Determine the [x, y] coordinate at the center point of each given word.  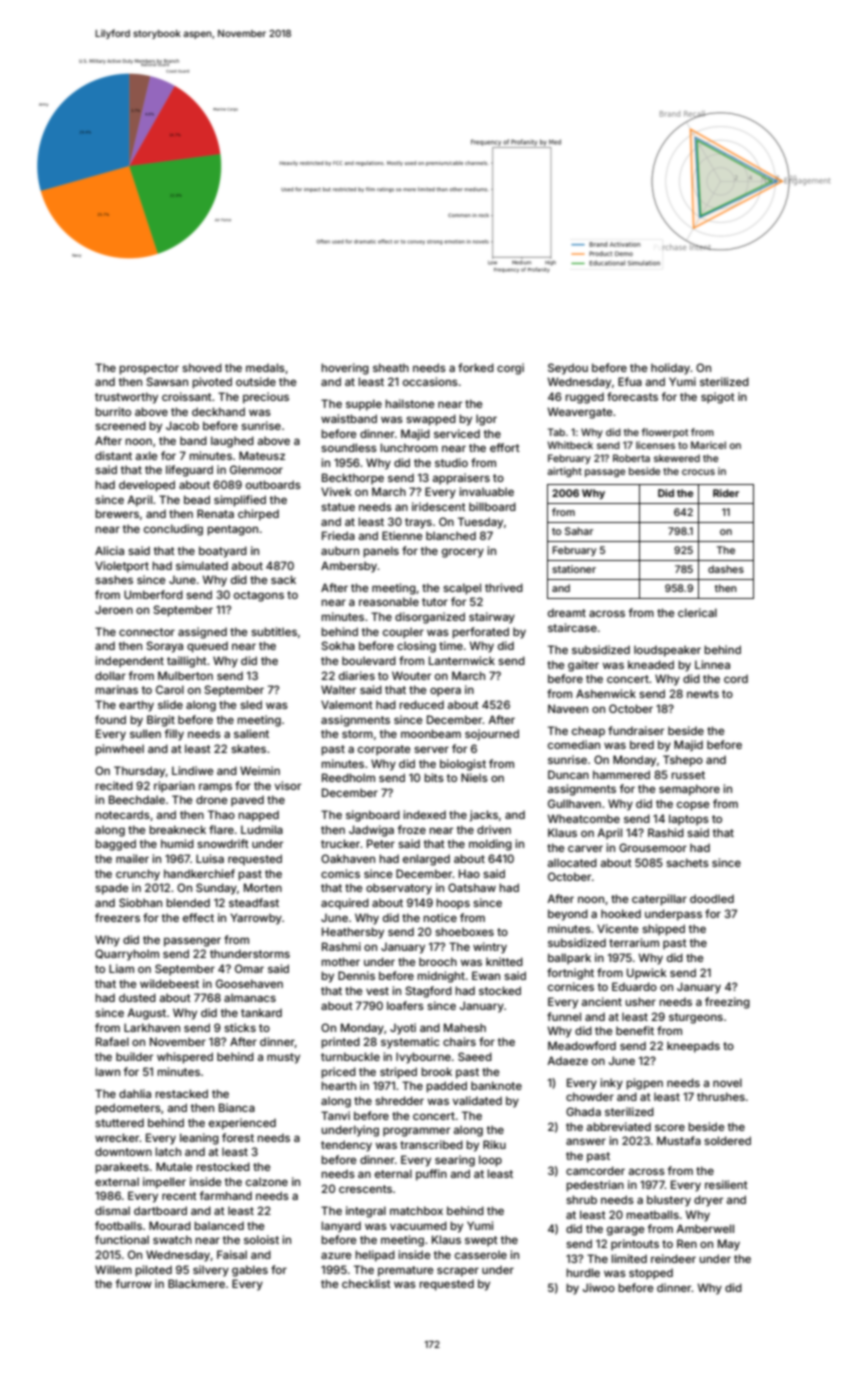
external [117, 1181]
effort [505, 447]
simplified [240, 501]
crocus [698, 472]
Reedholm [348, 777]
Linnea [712, 664]
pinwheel [119, 750]
